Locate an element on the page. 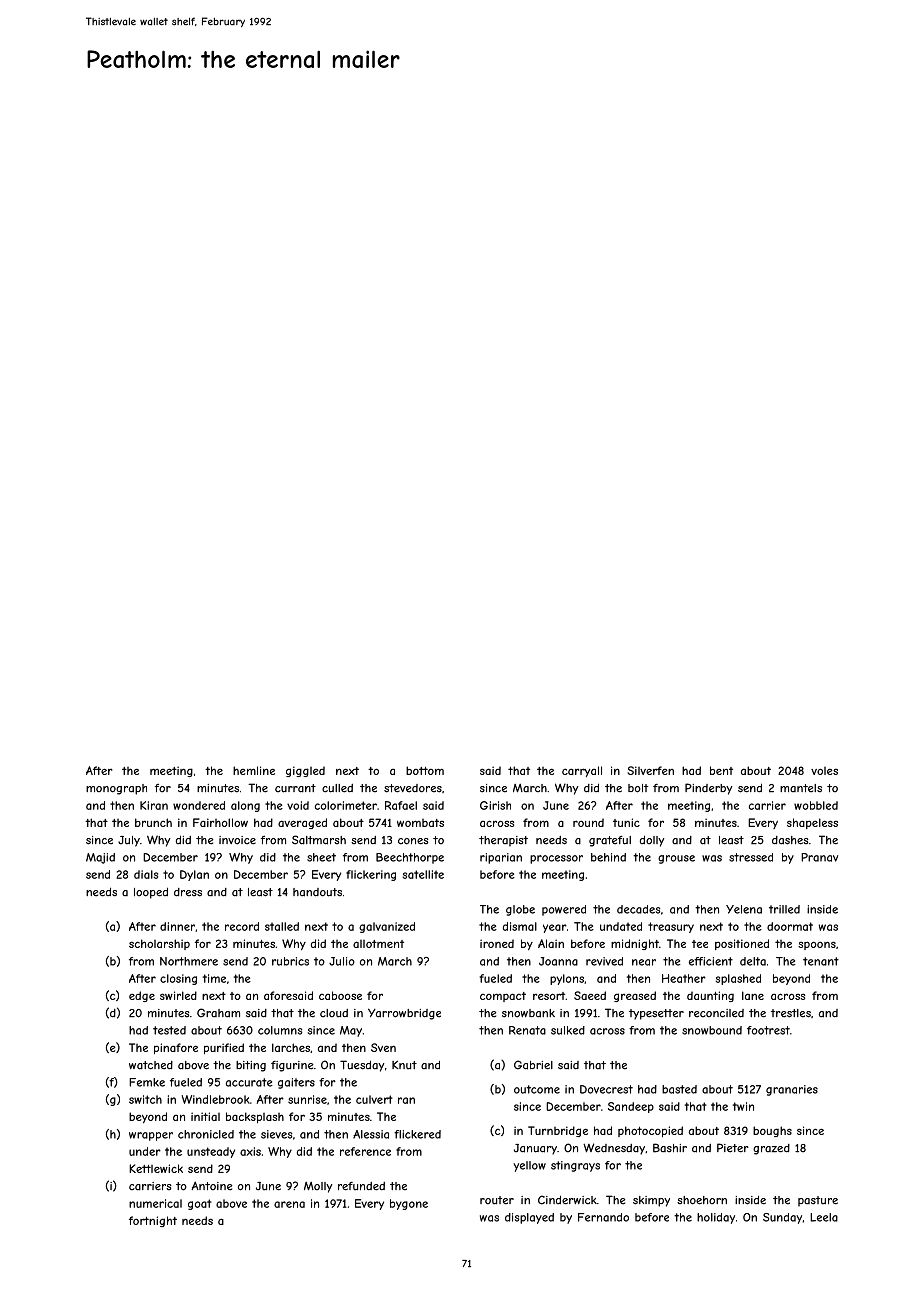 The width and height of the image is (924, 1308). Heather is located at coordinates (684, 978).
